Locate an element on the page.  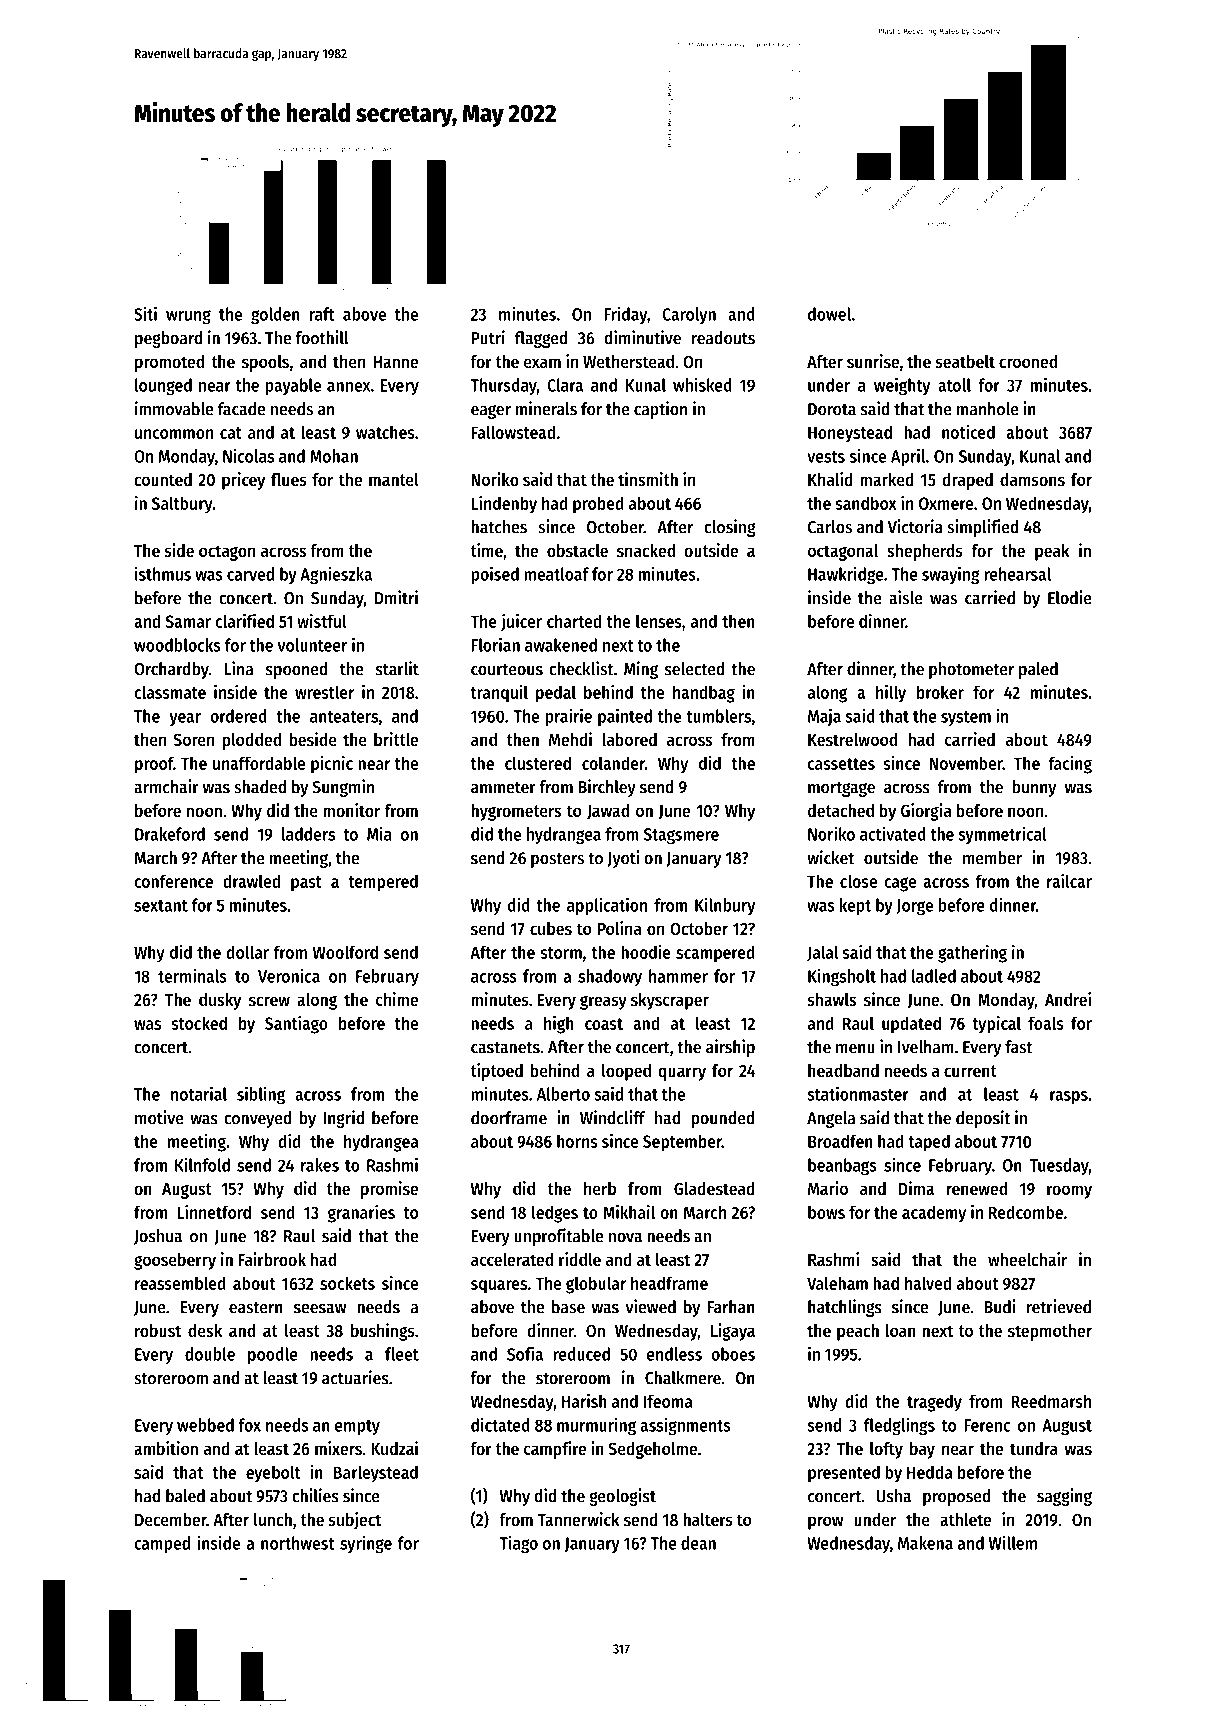
uncommon is located at coordinates (174, 434).
